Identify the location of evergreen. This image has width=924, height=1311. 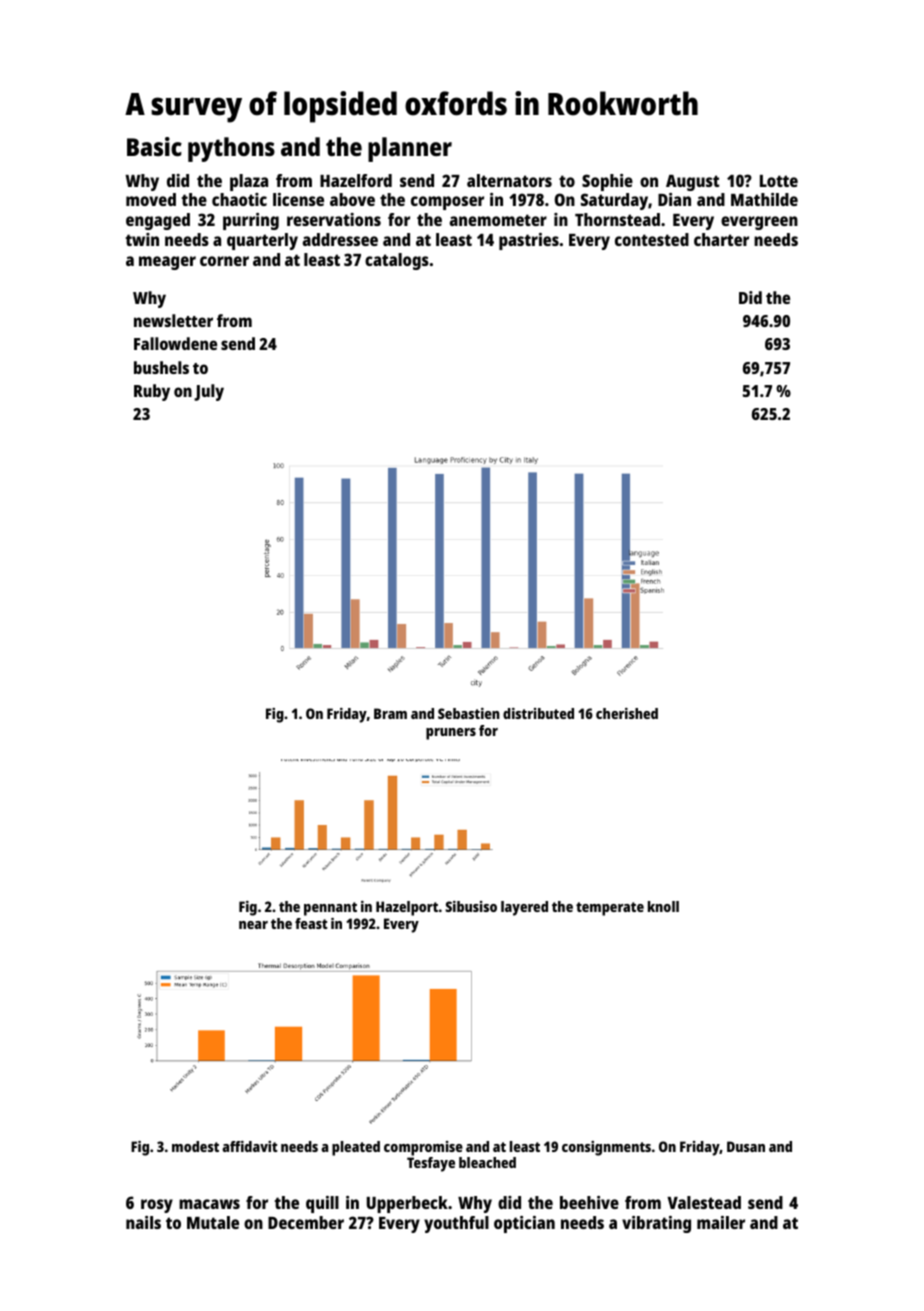
(759, 223).
